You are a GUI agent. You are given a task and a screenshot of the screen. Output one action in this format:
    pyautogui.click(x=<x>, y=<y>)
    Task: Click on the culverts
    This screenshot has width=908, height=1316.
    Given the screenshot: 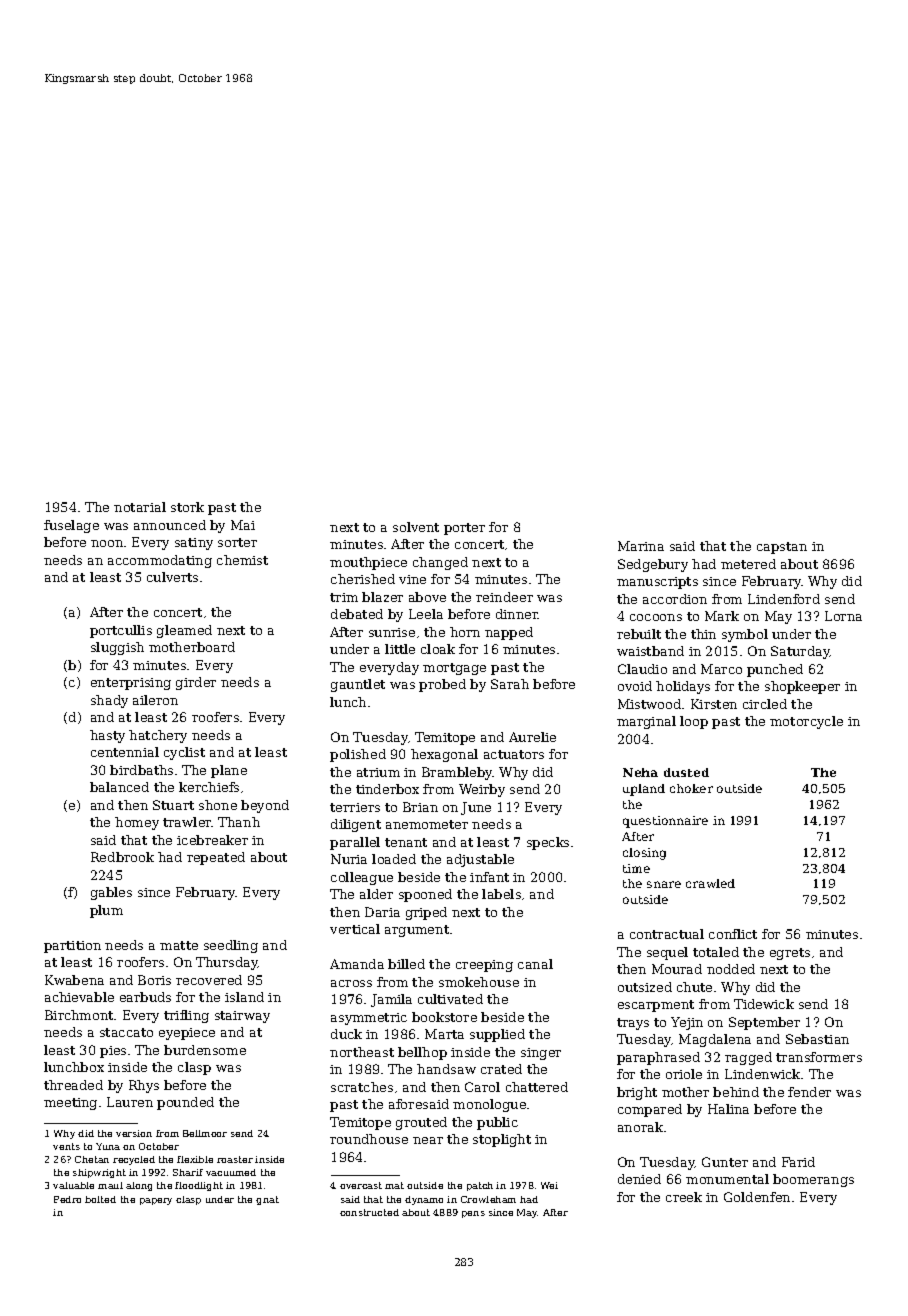 What is the action you would take?
    pyautogui.click(x=172, y=577)
